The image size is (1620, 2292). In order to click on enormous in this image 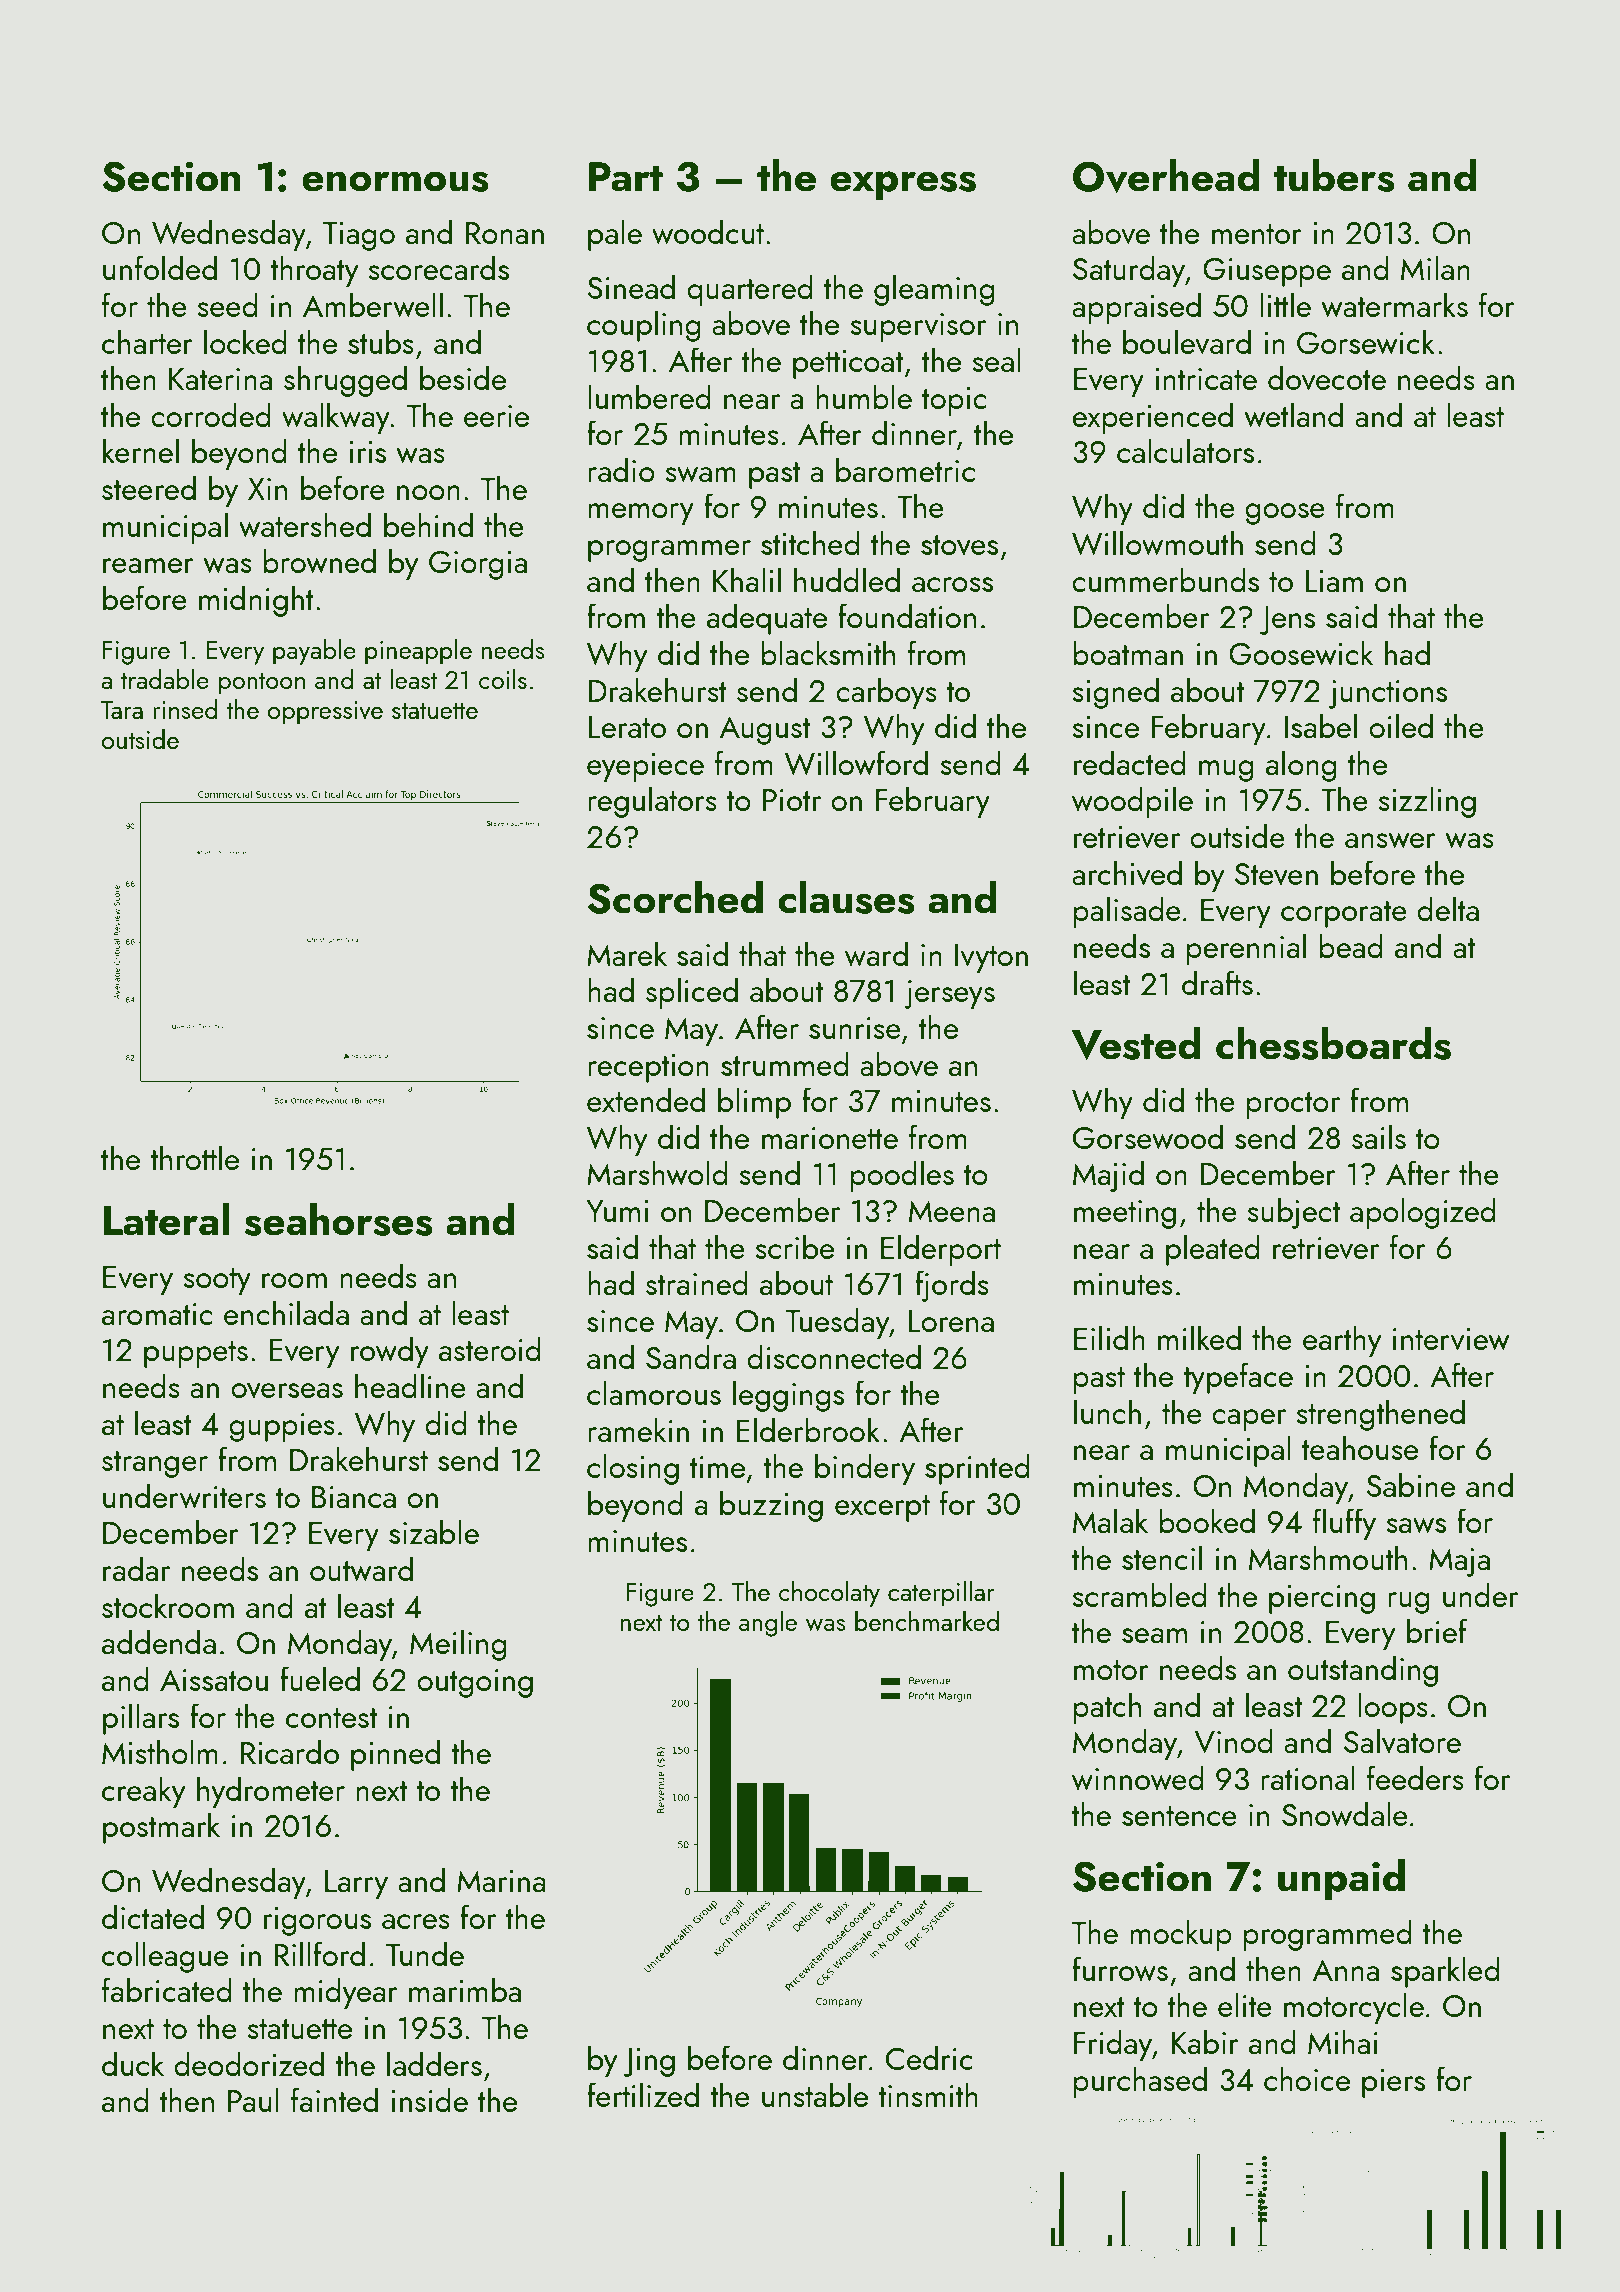, I will do `click(395, 181)`.
